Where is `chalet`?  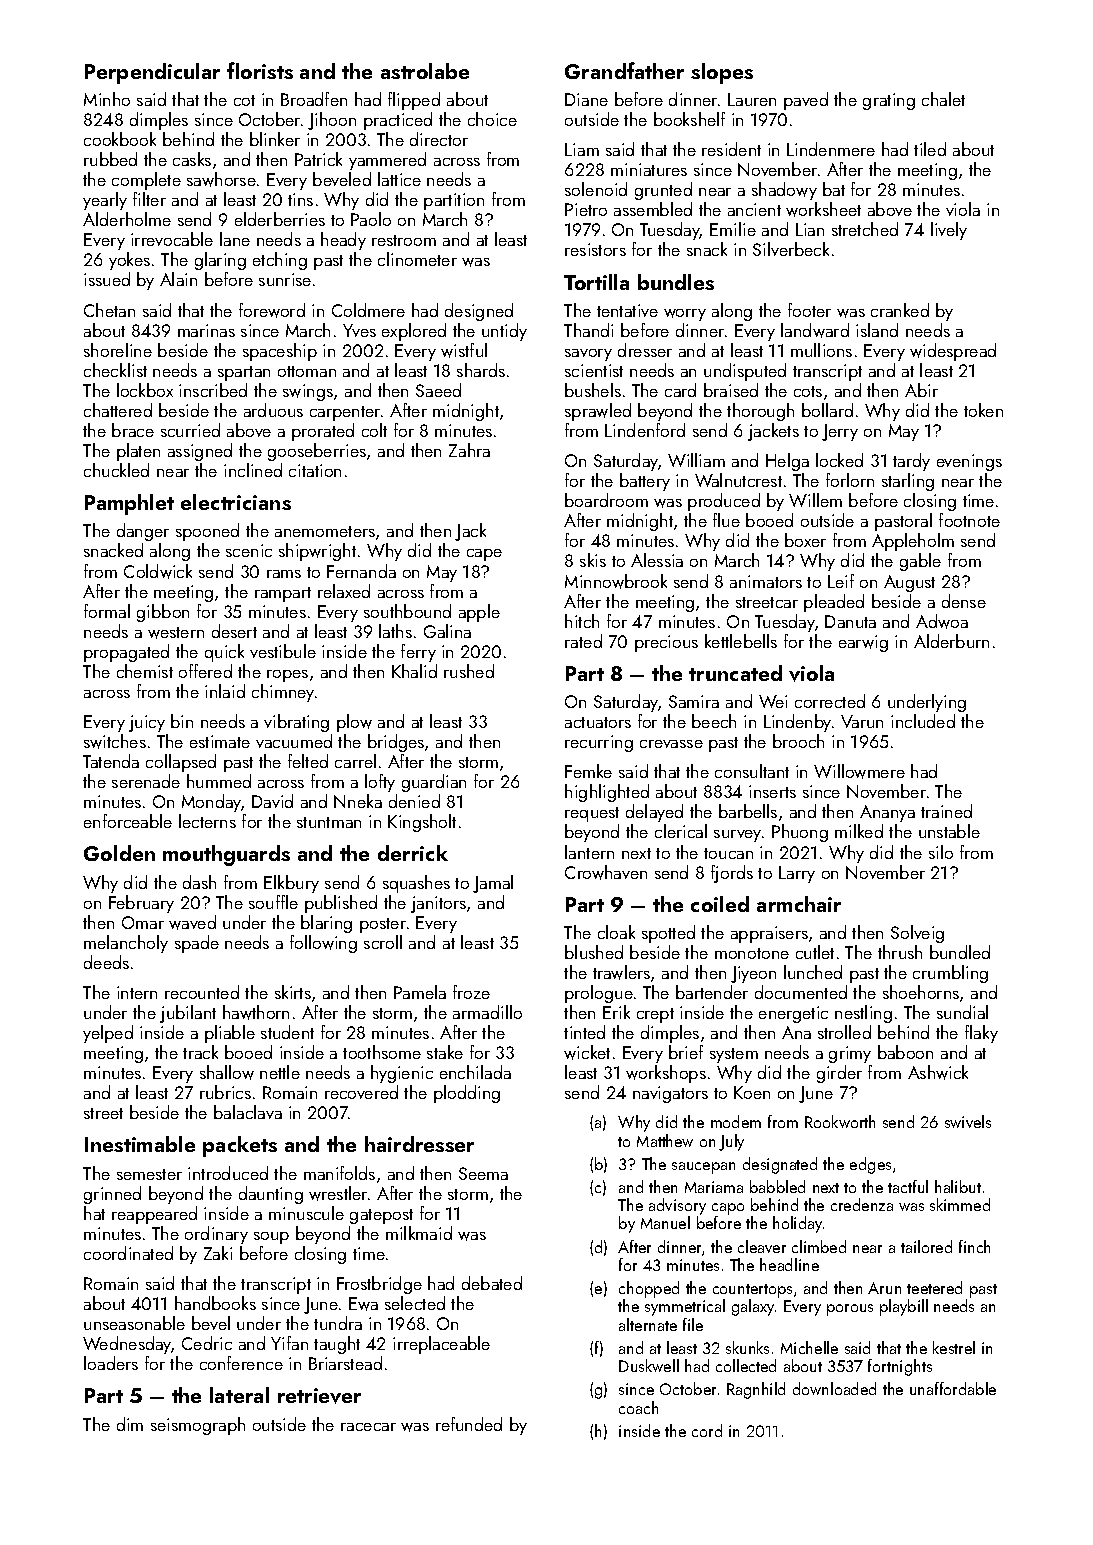
chalet is located at coordinates (943, 99).
